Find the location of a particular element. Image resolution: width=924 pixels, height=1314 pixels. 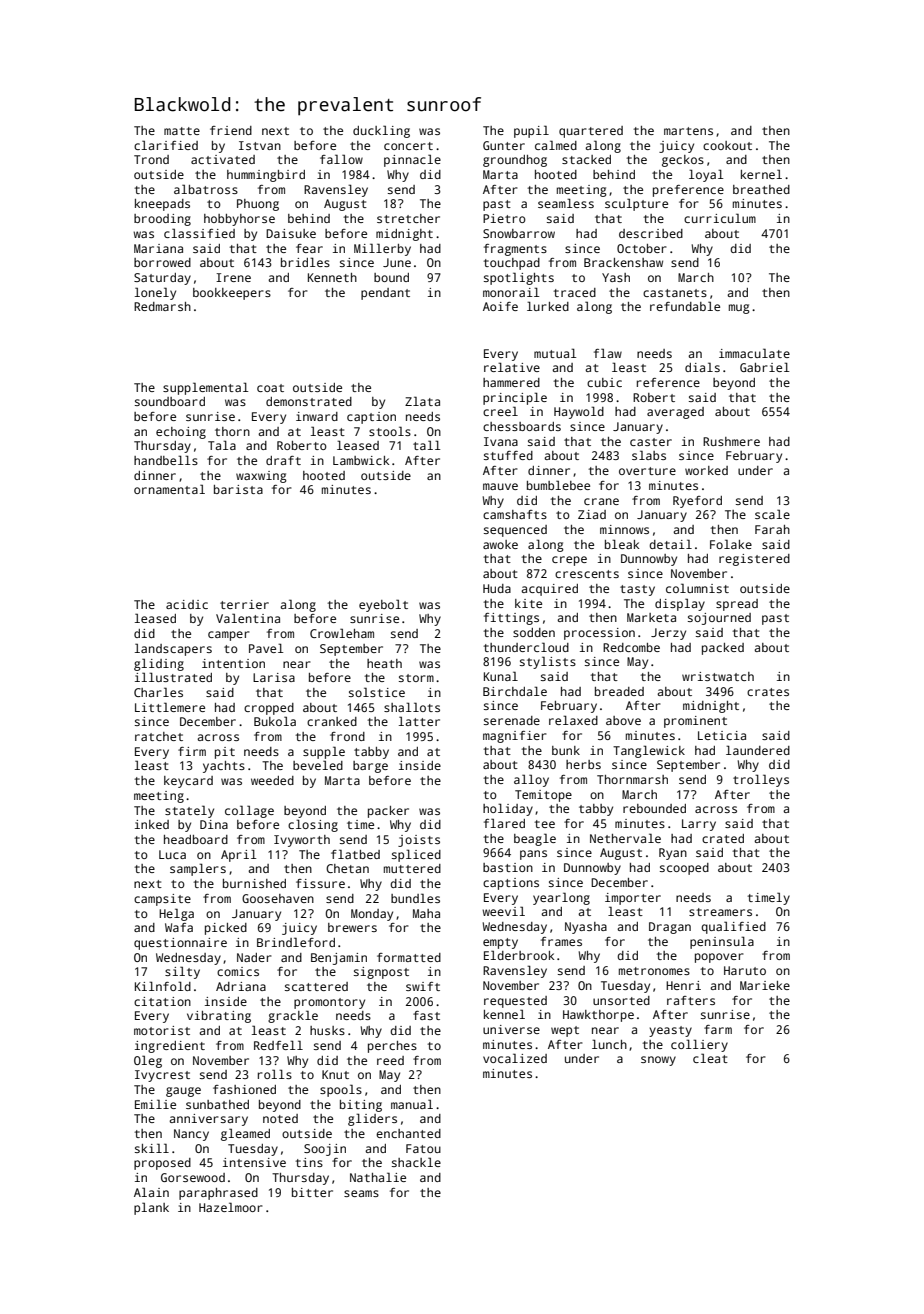

soundboard is located at coordinates (170, 401).
